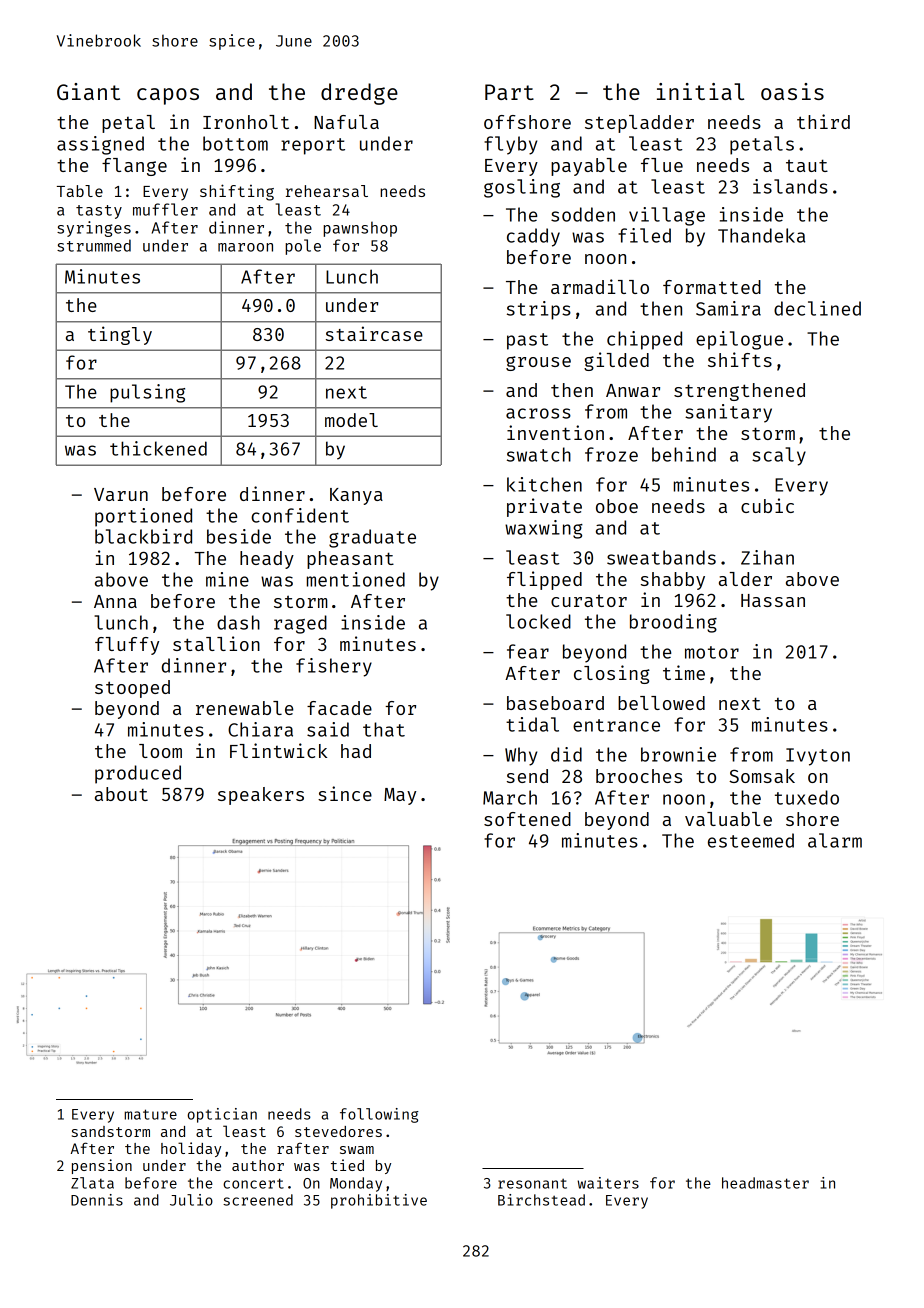 This image has width=924, height=1308. I want to click on headmaster, so click(765, 1183).
